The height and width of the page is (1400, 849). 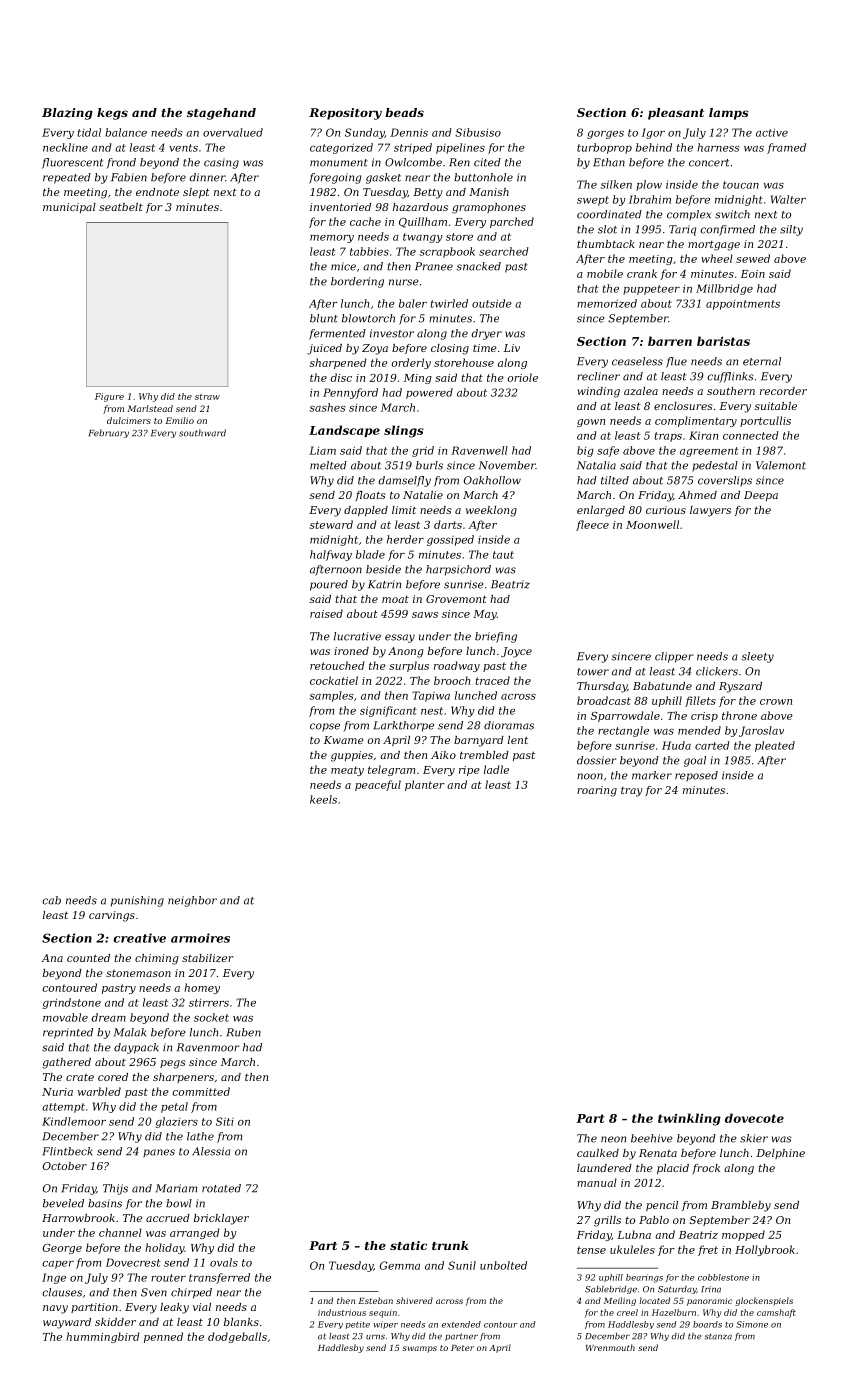 What do you see at coordinates (419, 1349) in the page?
I see `swamps` at bounding box center [419, 1349].
